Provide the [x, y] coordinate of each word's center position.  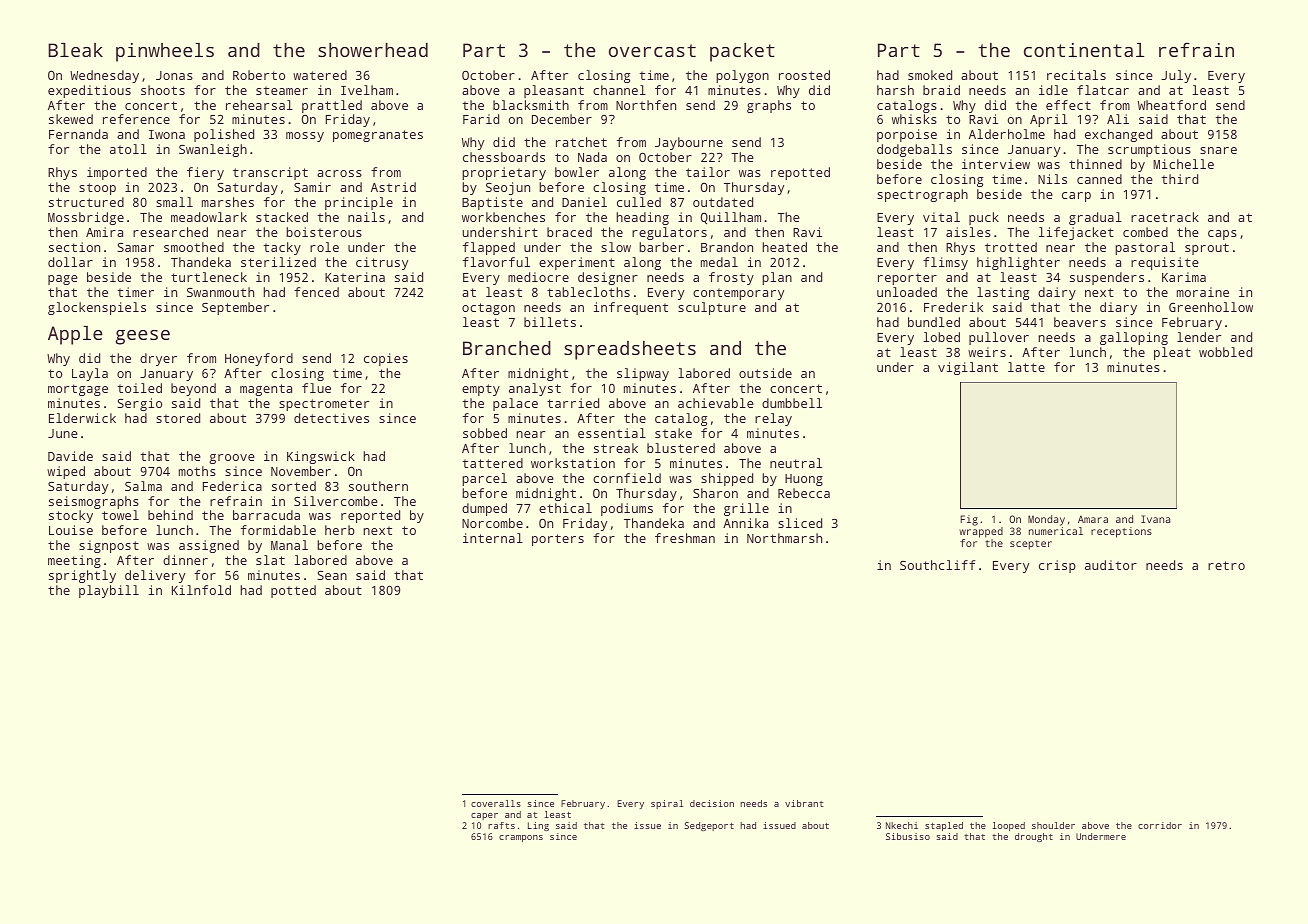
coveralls [496, 803]
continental [1084, 50]
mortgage [78, 390]
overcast [652, 50]
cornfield [627, 478]
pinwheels [165, 52]
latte [1026, 367]
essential [612, 433]
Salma [143, 486]
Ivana [1155, 519]
